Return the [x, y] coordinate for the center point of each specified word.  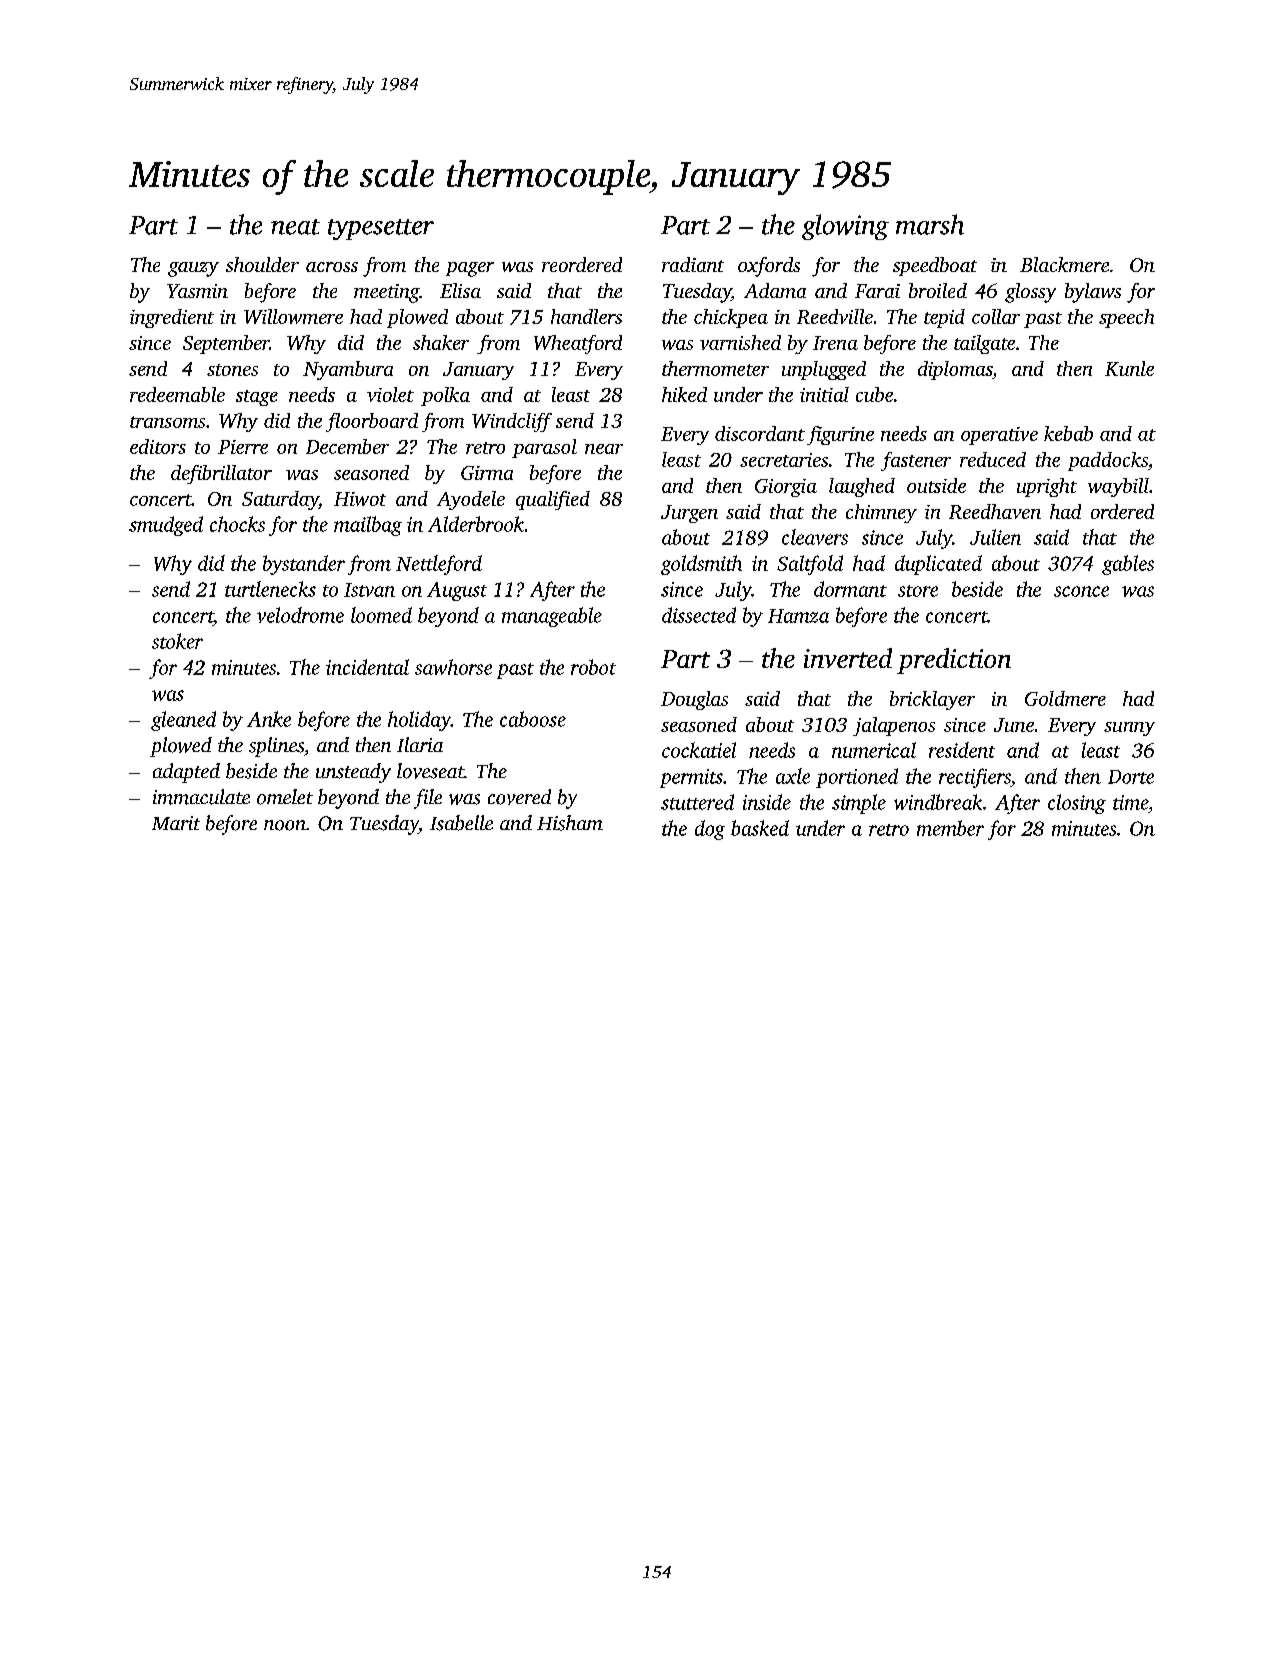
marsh [930, 224]
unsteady [353, 773]
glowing [845, 227]
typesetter [381, 229]
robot [593, 667]
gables [1128, 565]
